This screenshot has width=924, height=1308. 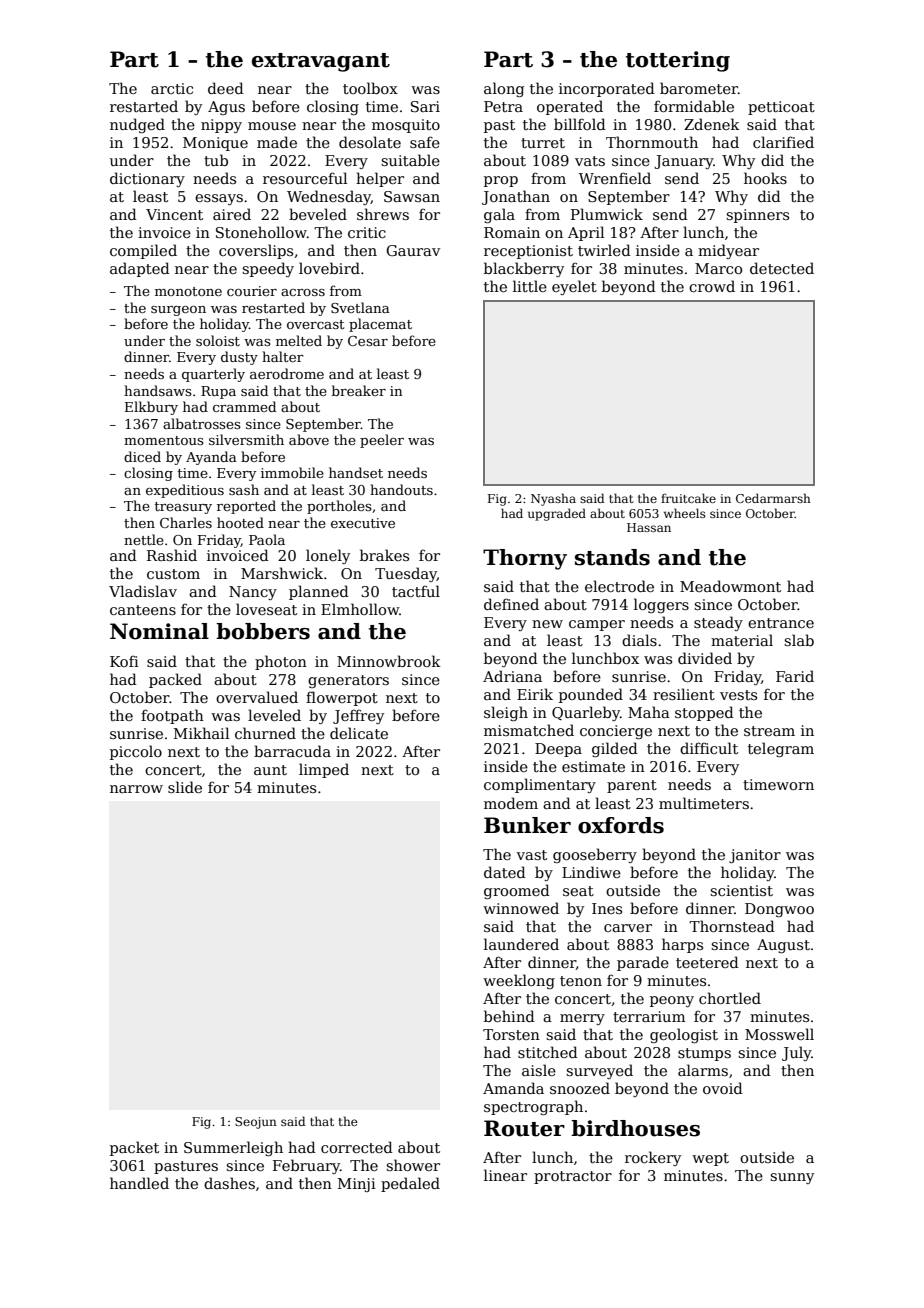 What do you see at coordinates (246, 439) in the screenshot?
I see `silversmith` at bounding box center [246, 439].
